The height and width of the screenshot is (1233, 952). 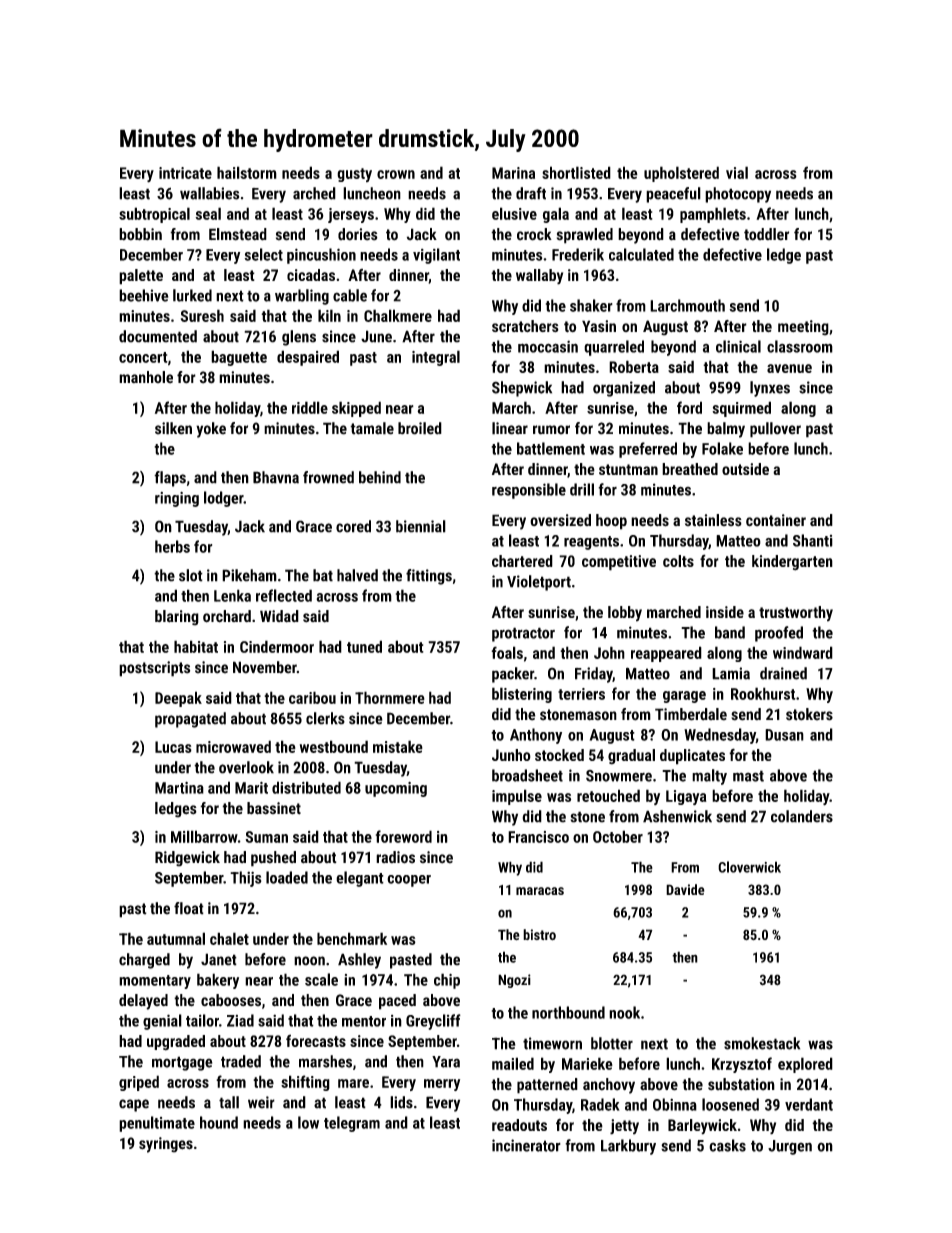 What do you see at coordinates (681, 174) in the screenshot?
I see `upholstered` at bounding box center [681, 174].
